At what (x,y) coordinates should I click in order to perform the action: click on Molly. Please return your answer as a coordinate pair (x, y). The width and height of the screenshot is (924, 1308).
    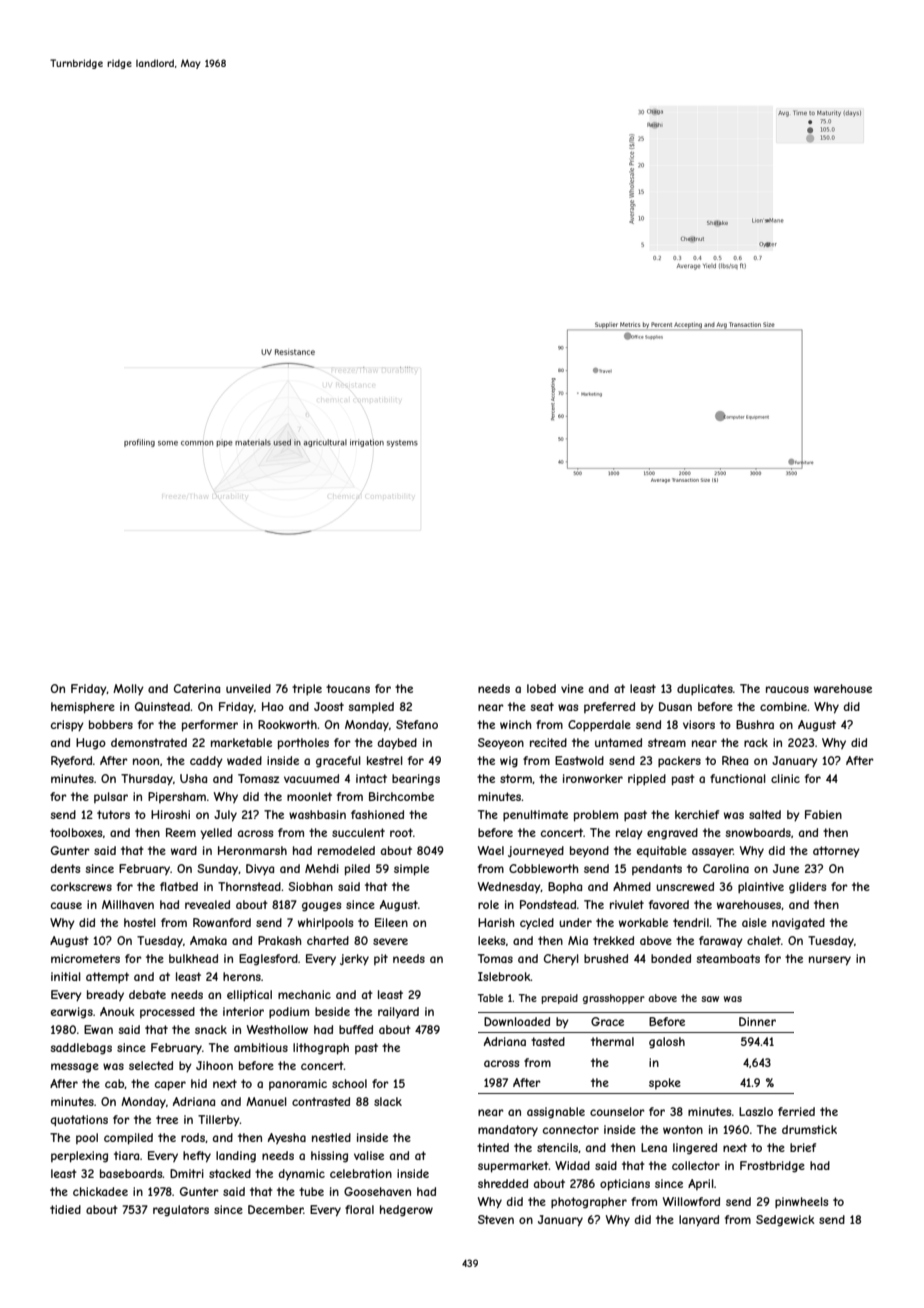
    Looking at the image, I should click on (128, 690).
